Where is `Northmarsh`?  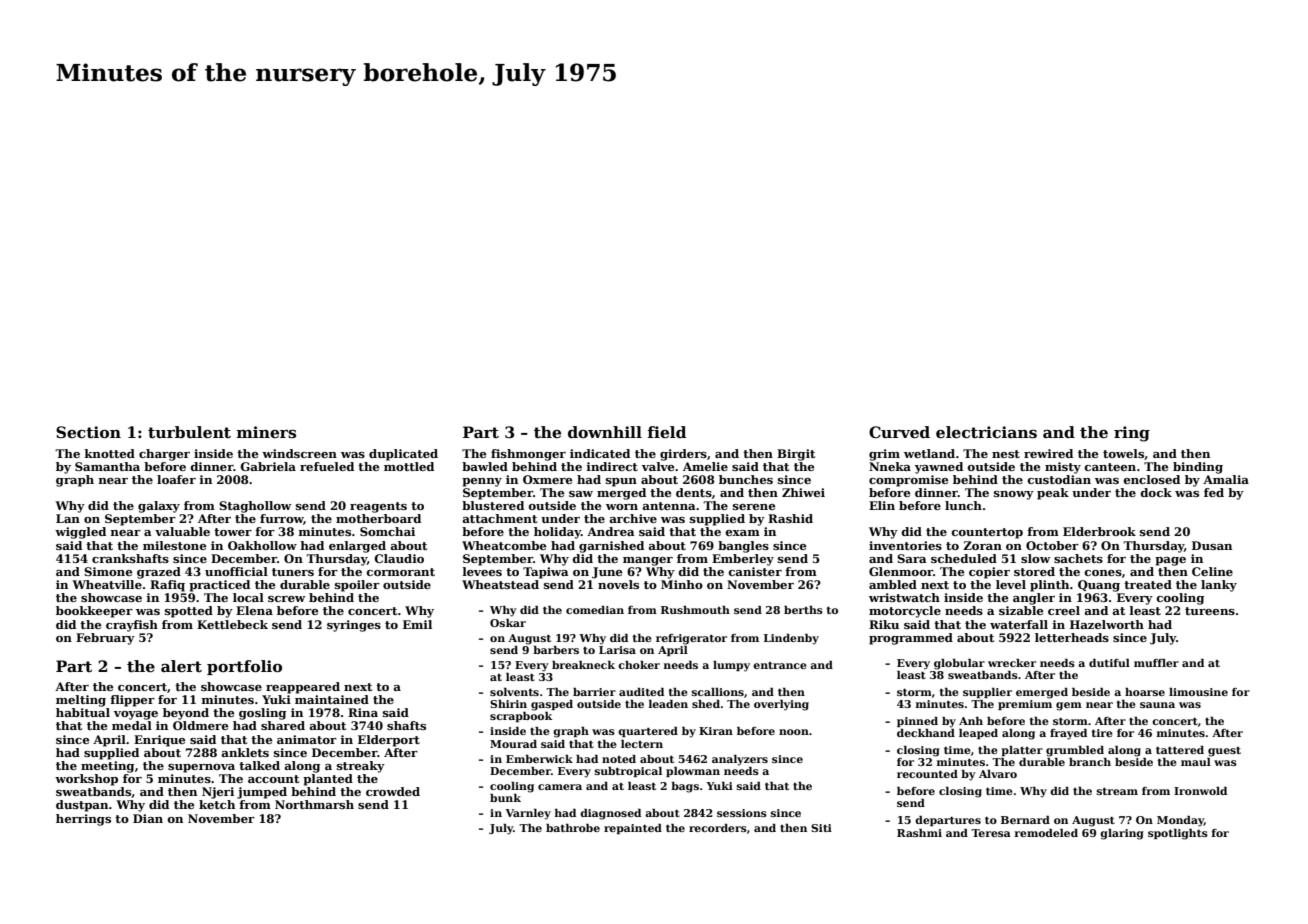
Northmarsh is located at coordinates (314, 804).
